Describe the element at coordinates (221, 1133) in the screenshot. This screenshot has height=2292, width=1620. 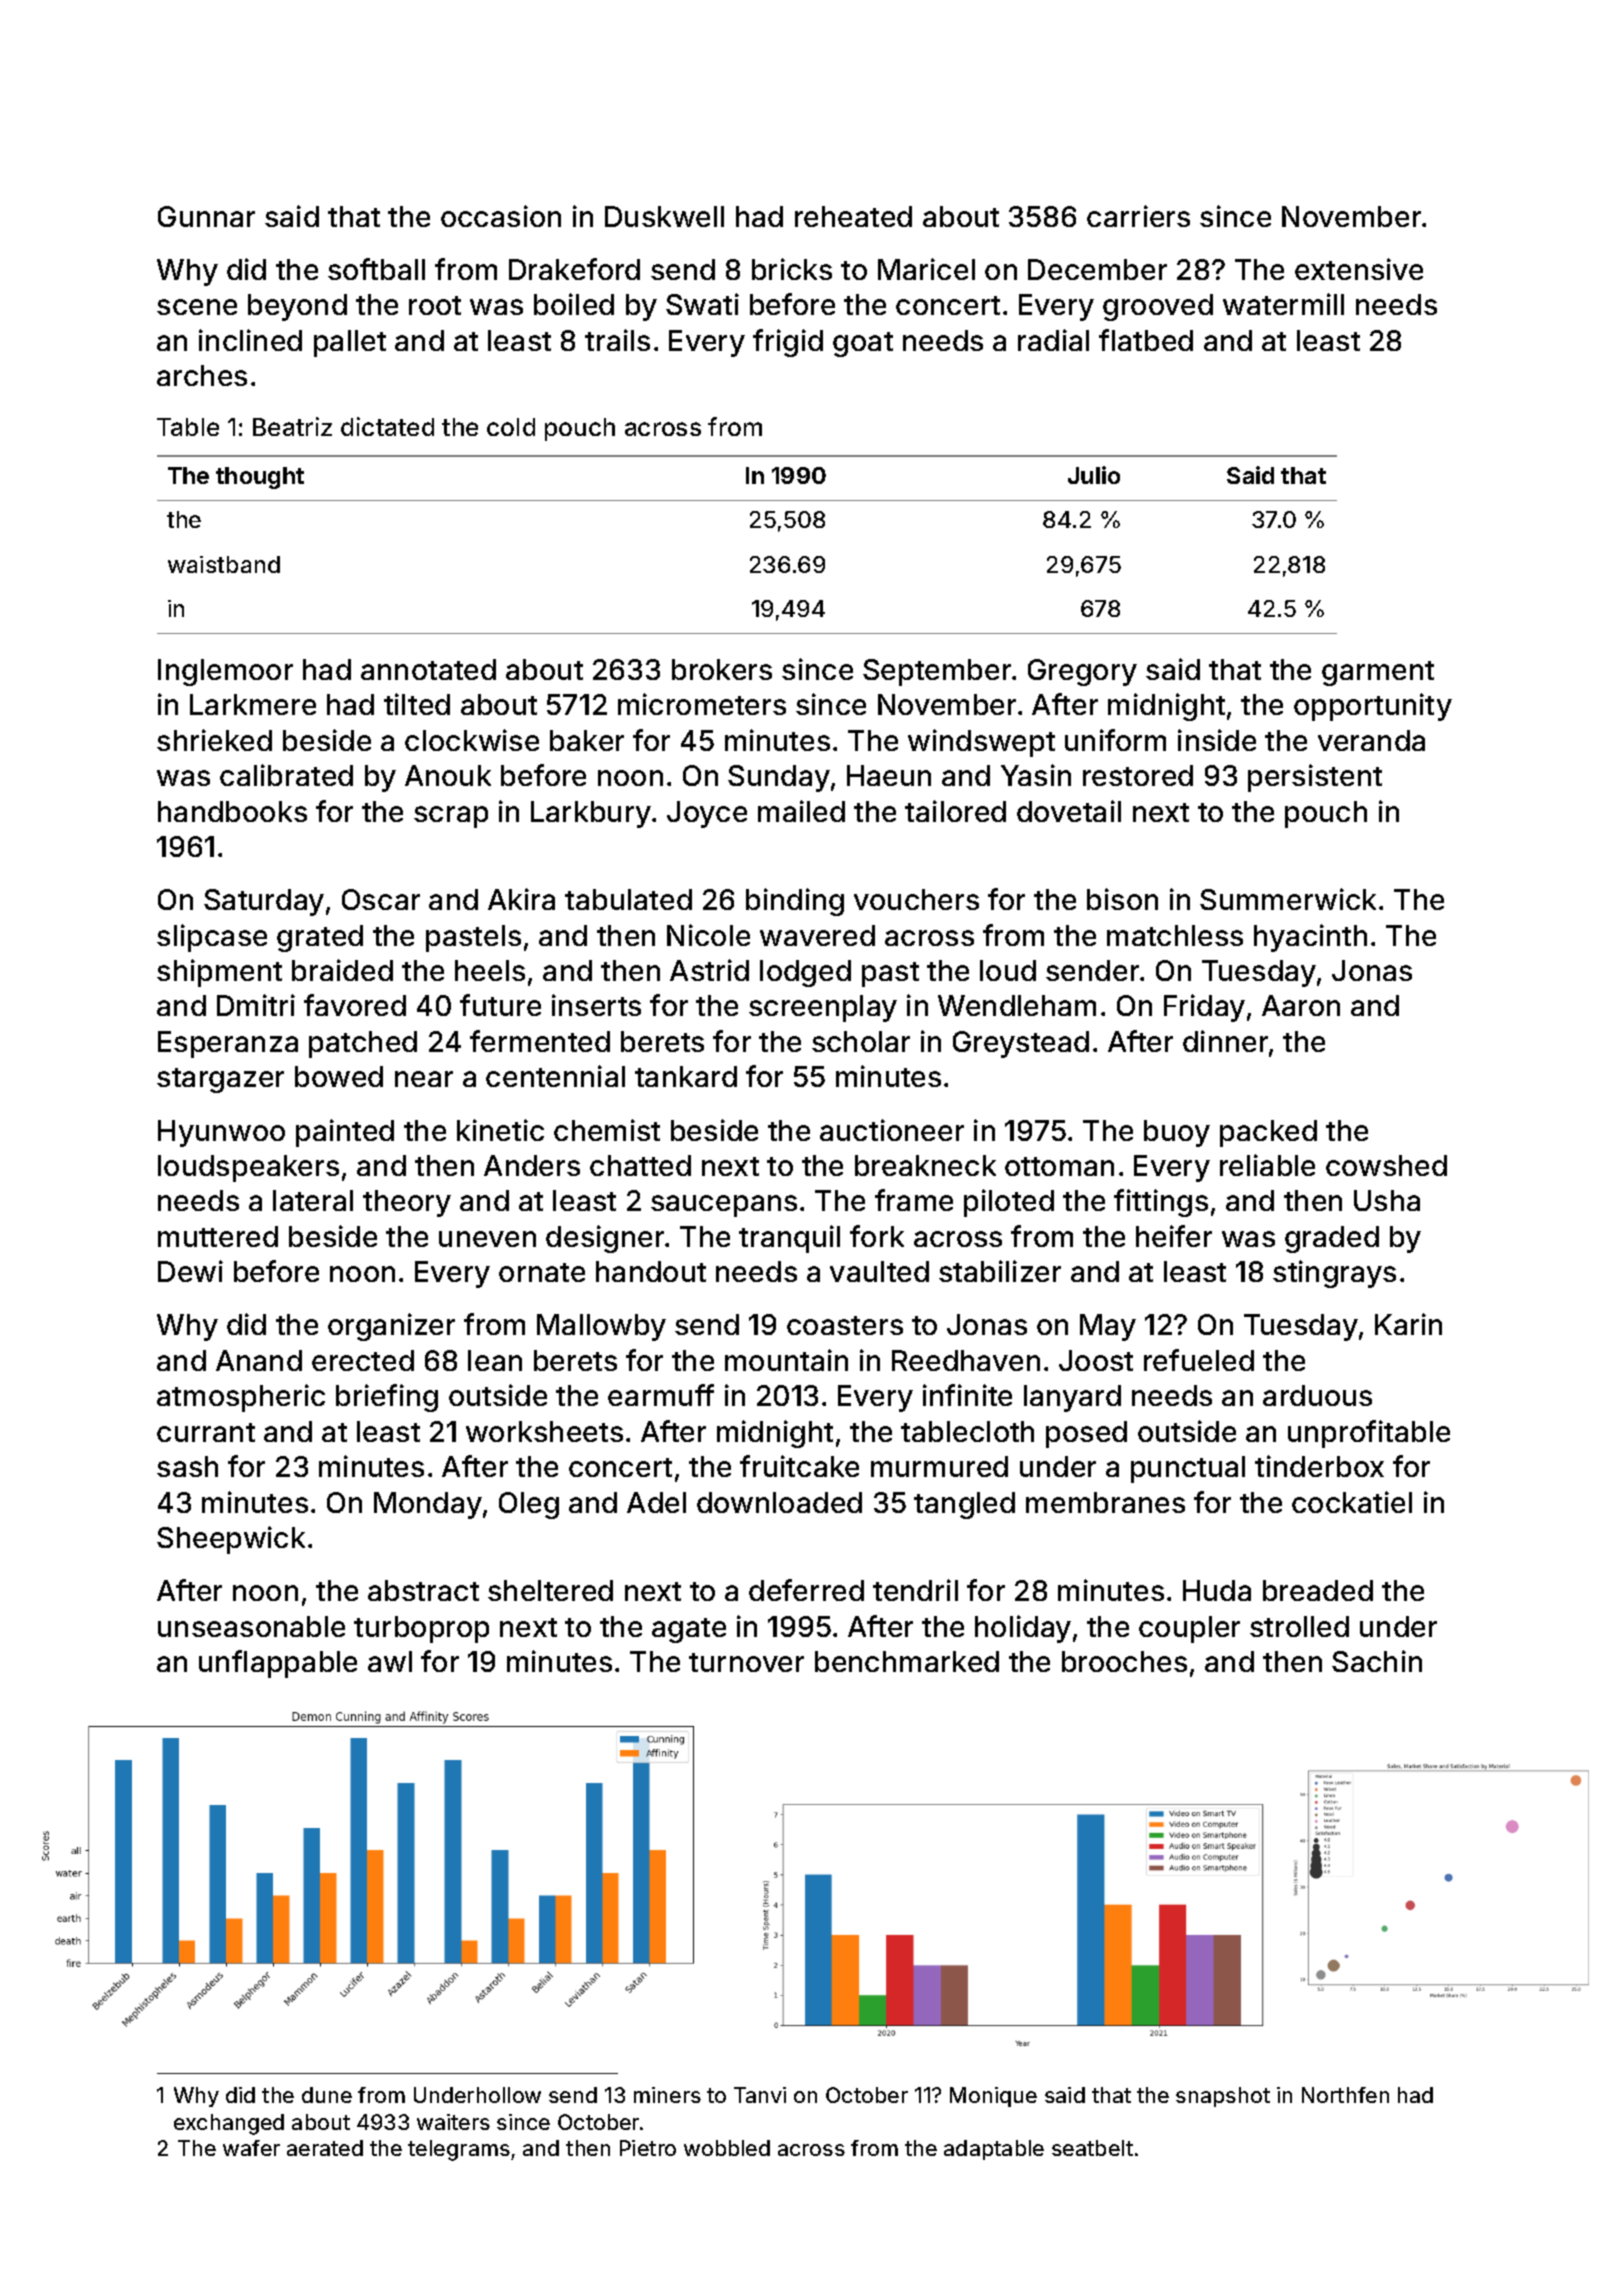
I see `Hyunwoo` at that location.
